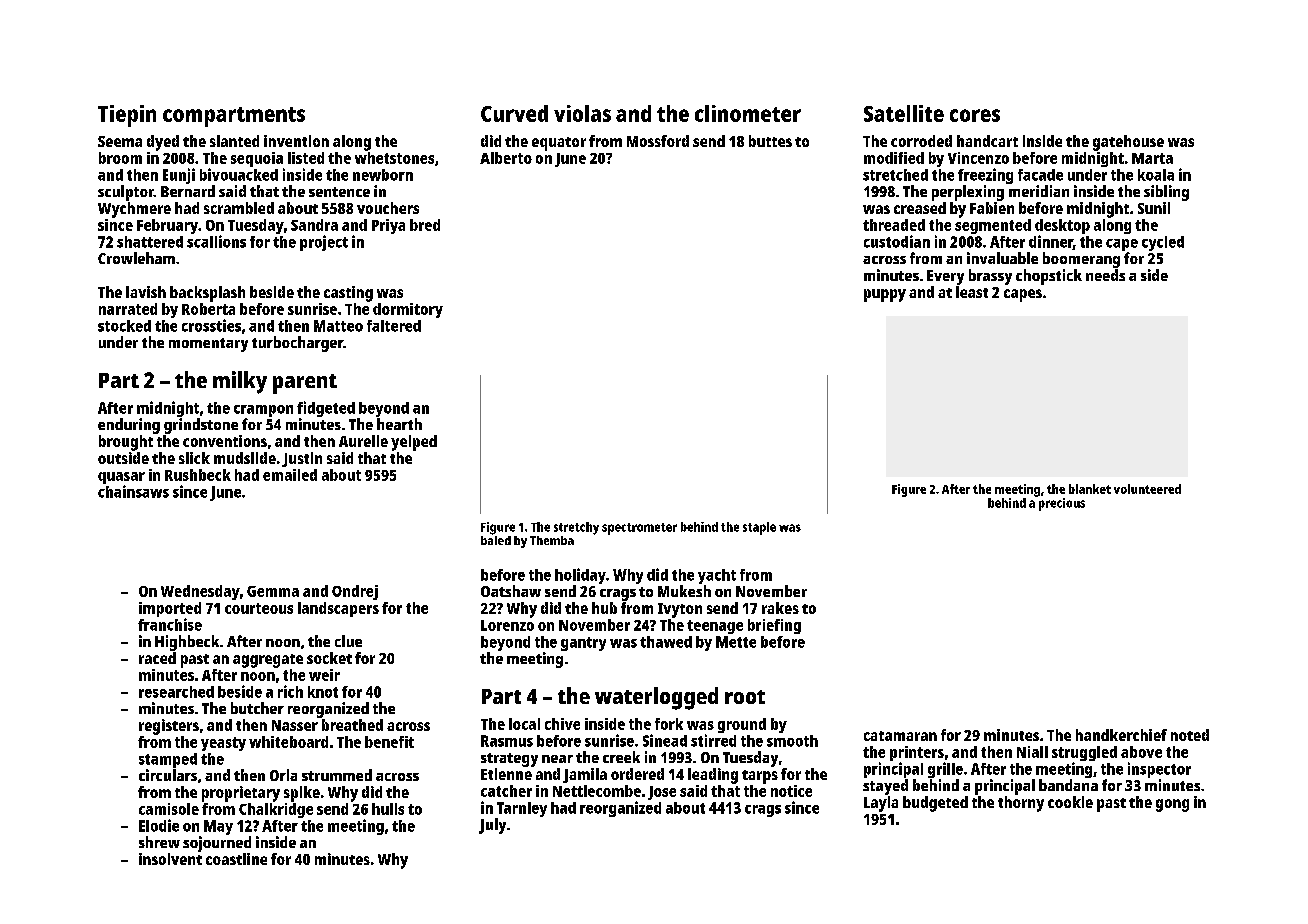  Describe the element at coordinates (425, 225) in the screenshot. I see `bred` at that location.
